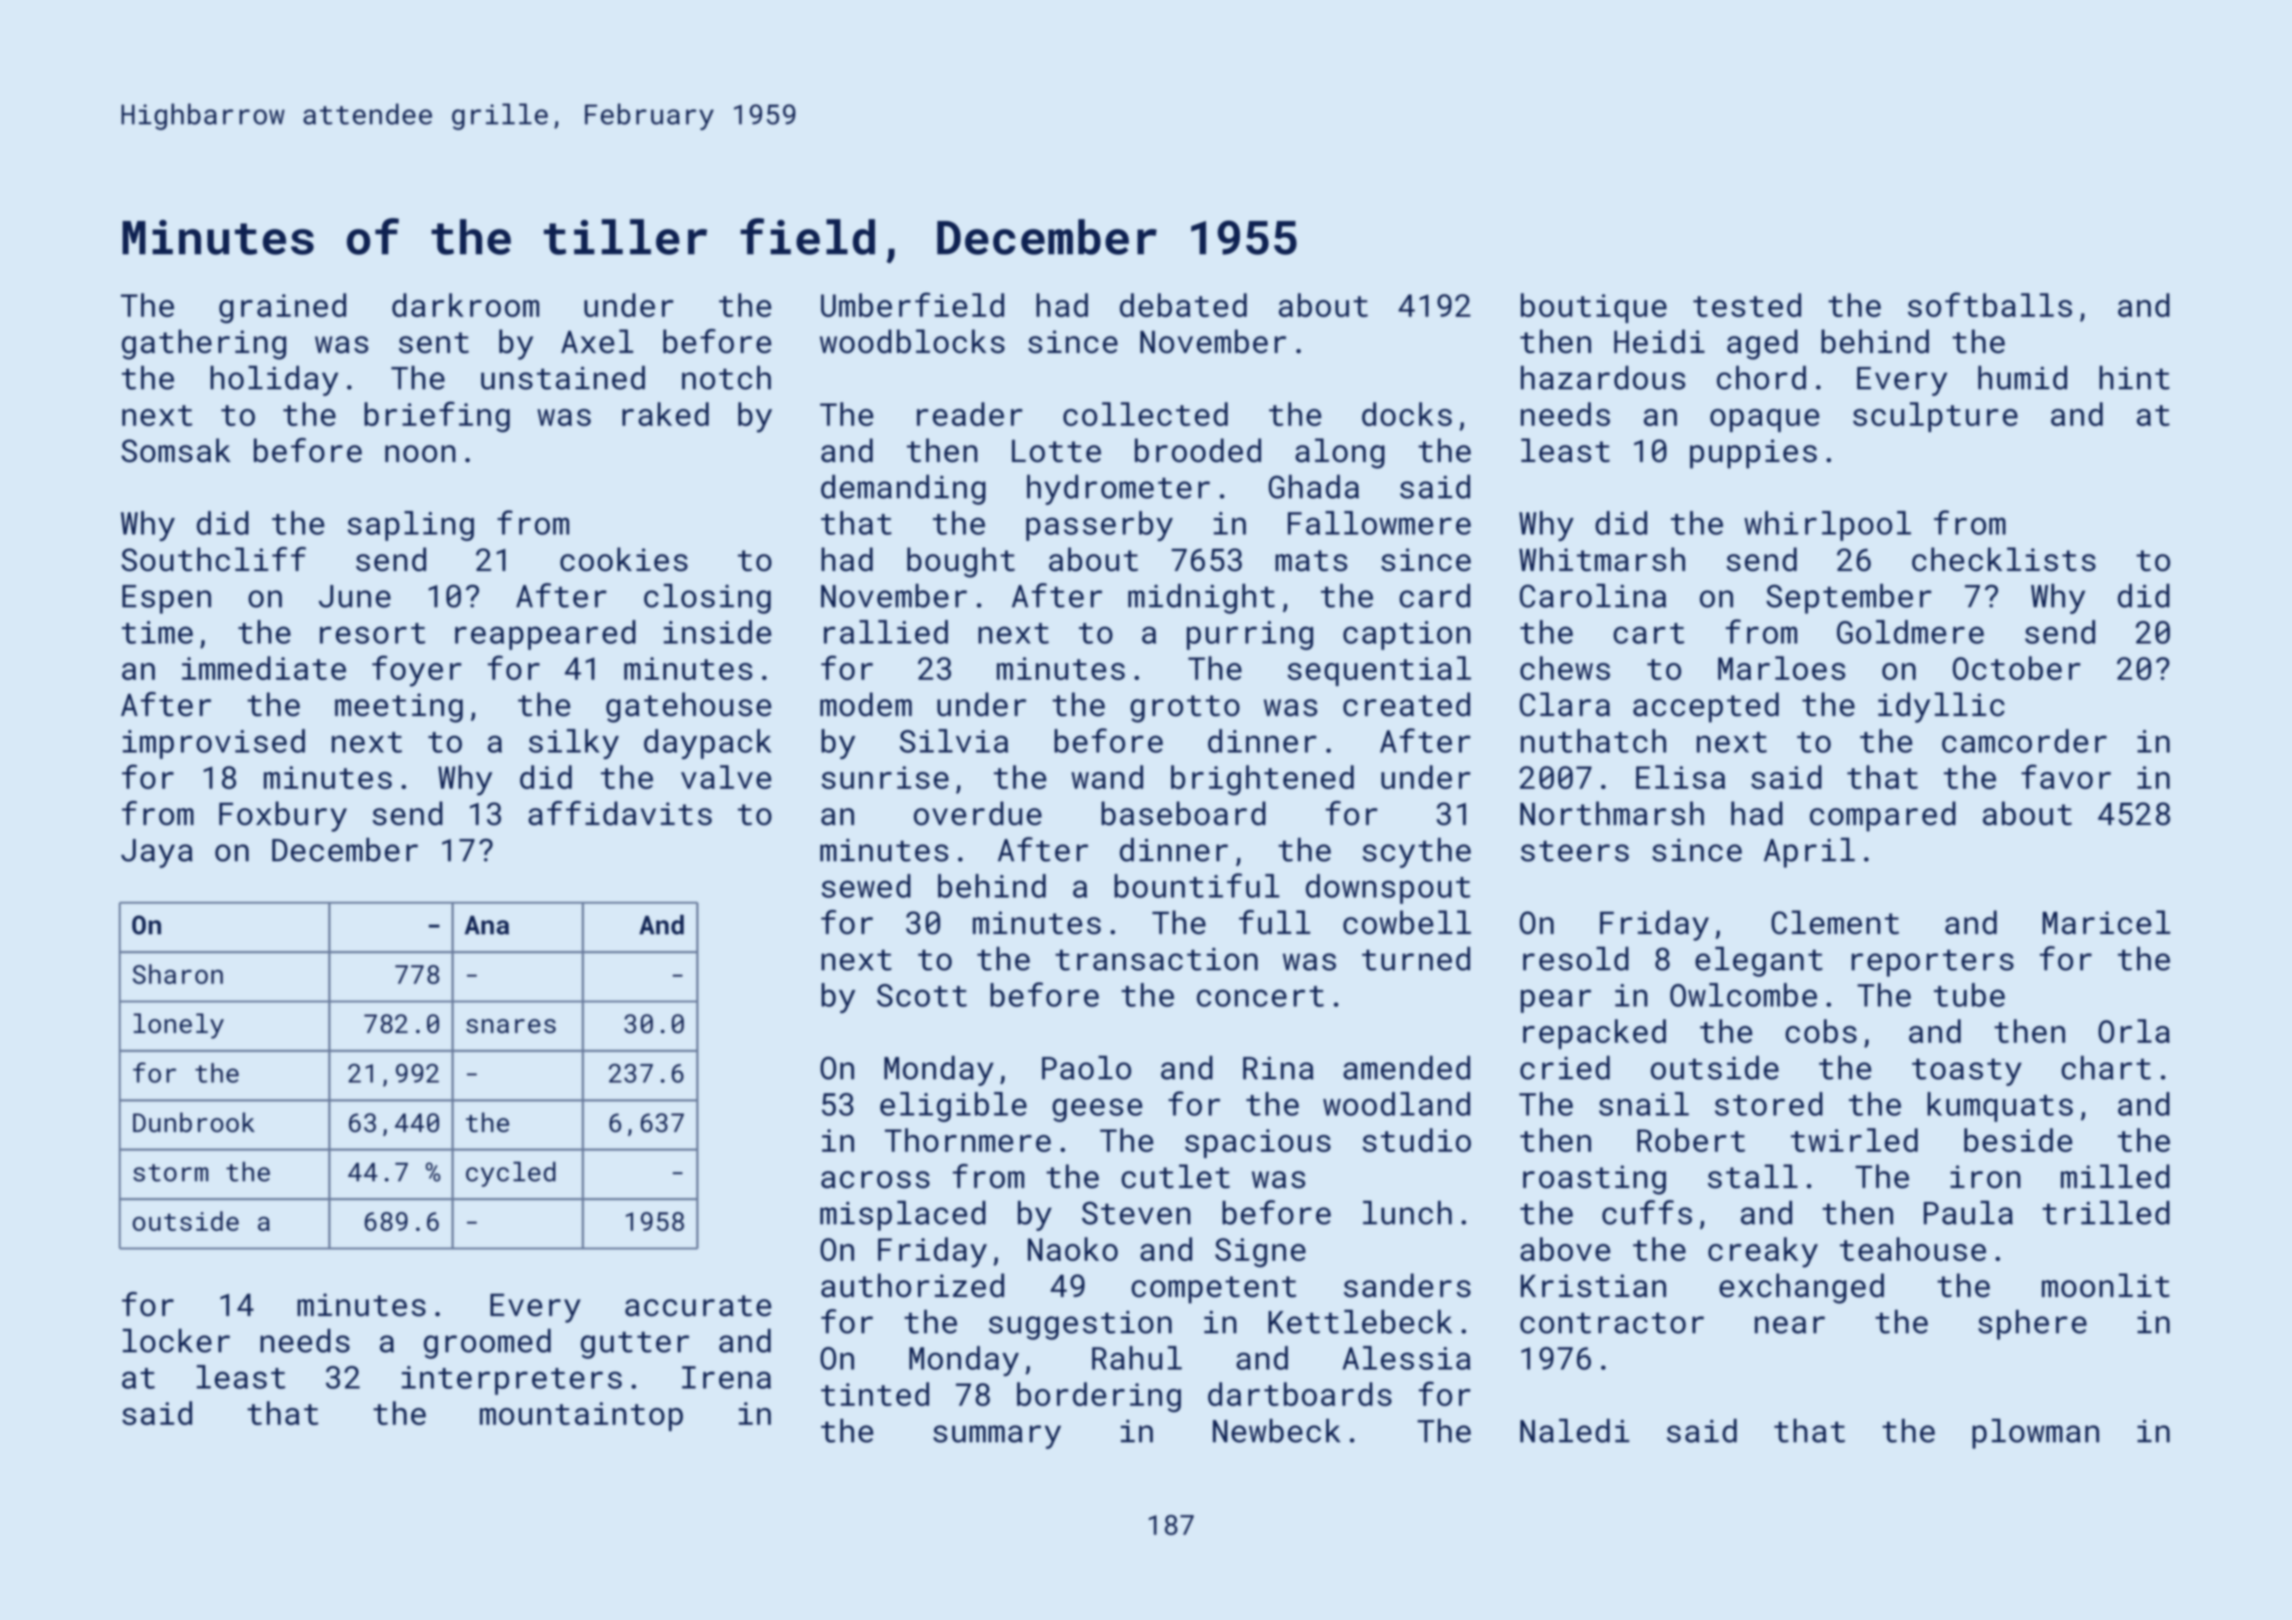 The height and width of the screenshot is (1620, 2292). Describe the element at coordinates (2106, 1067) in the screenshot. I see `chart` at that location.
